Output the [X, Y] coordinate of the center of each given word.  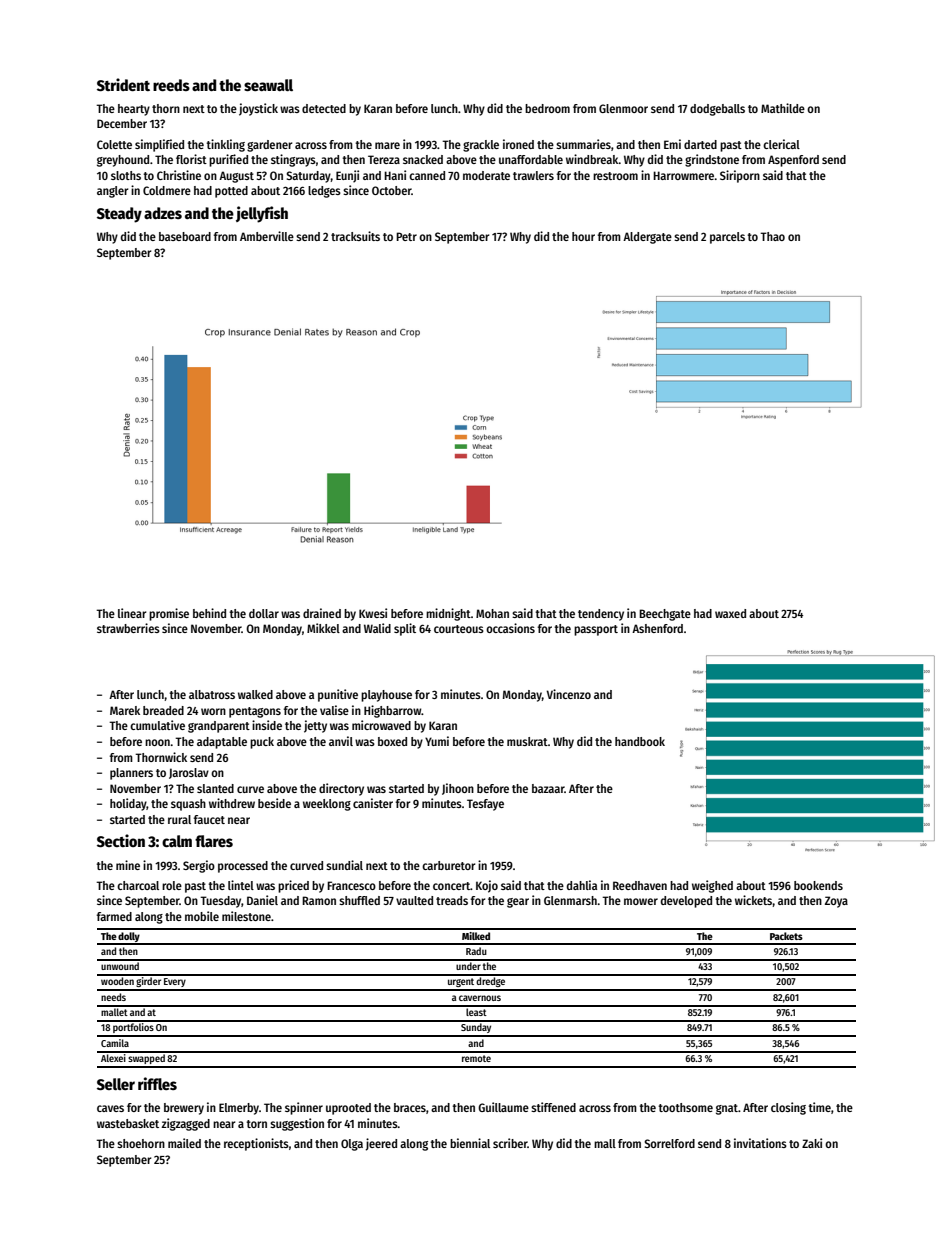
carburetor [448, 865]
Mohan [492, 613]
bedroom [547, 108]
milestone [246, 916]
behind [209, 613]
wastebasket [128, 1123]
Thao [772, 236]
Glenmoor [623, 108]
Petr [406, 236]
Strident [123, 84]
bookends [818, 885]
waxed [730, 613]
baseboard [185, 236]
